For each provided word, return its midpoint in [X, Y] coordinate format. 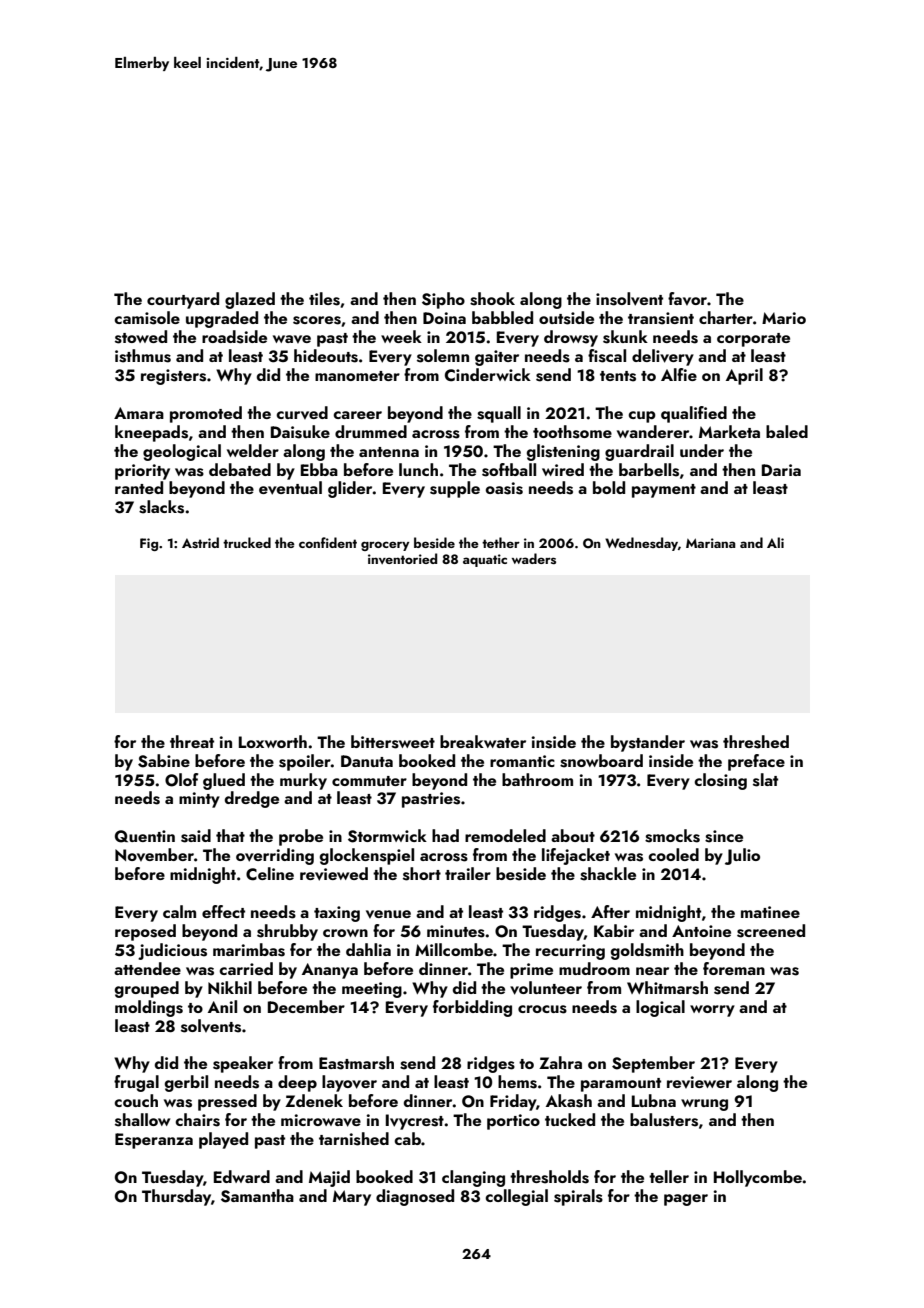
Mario [784, 318]
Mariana [711, 543]
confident [328, 542]
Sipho [443, 300]
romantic [522, 761]
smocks [672, 836]
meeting [372, 990]
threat [192, 741]
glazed [250, 300]
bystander [648, 743]
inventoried [402, 558]
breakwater [483, 741]
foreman [734, 968]
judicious [172, 951]
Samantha [257, 1196]
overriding [275, 856]
